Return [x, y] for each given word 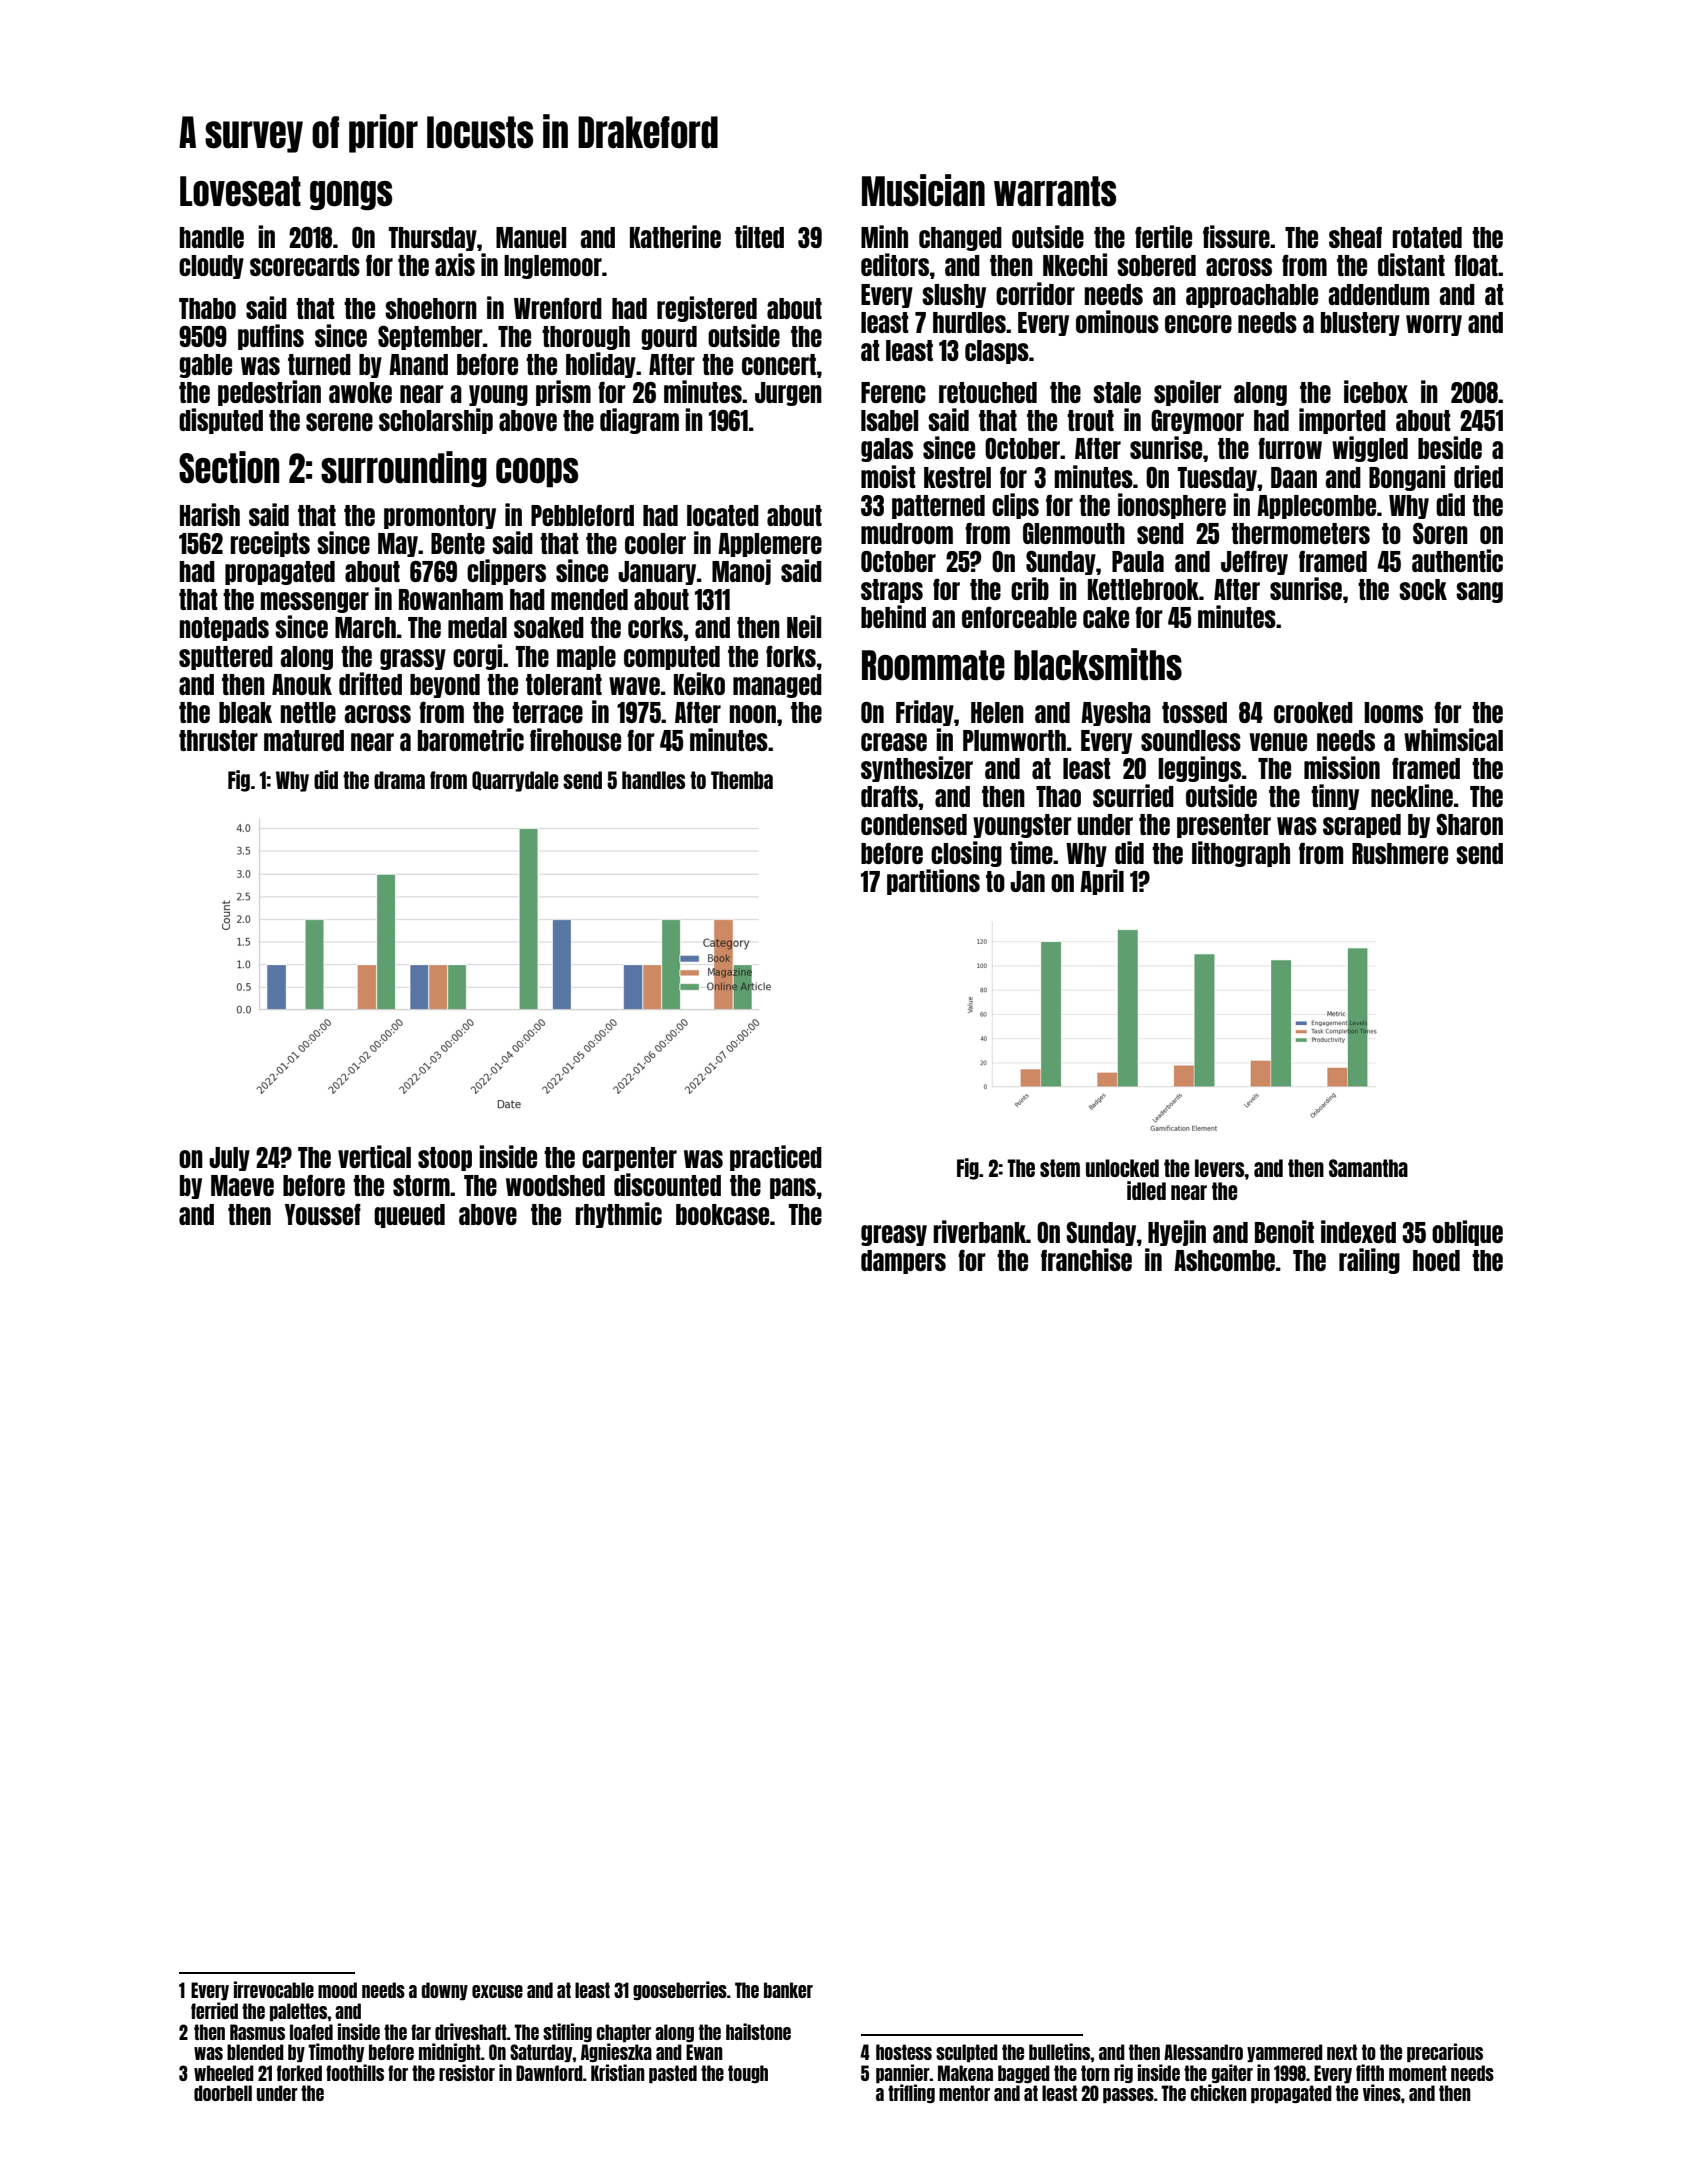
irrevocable [274, 1989]
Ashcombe [1224, 1260]
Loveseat [240, 191]
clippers [506, 572]
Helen [997, 712]
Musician [923, 190]
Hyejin [1177, 1233]
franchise [1086, 1259]
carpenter [629, 1159]
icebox [1376, 391]
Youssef [323, 1214]
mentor [964, 2093]
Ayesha [1116, 714]
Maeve [242, 1185]
